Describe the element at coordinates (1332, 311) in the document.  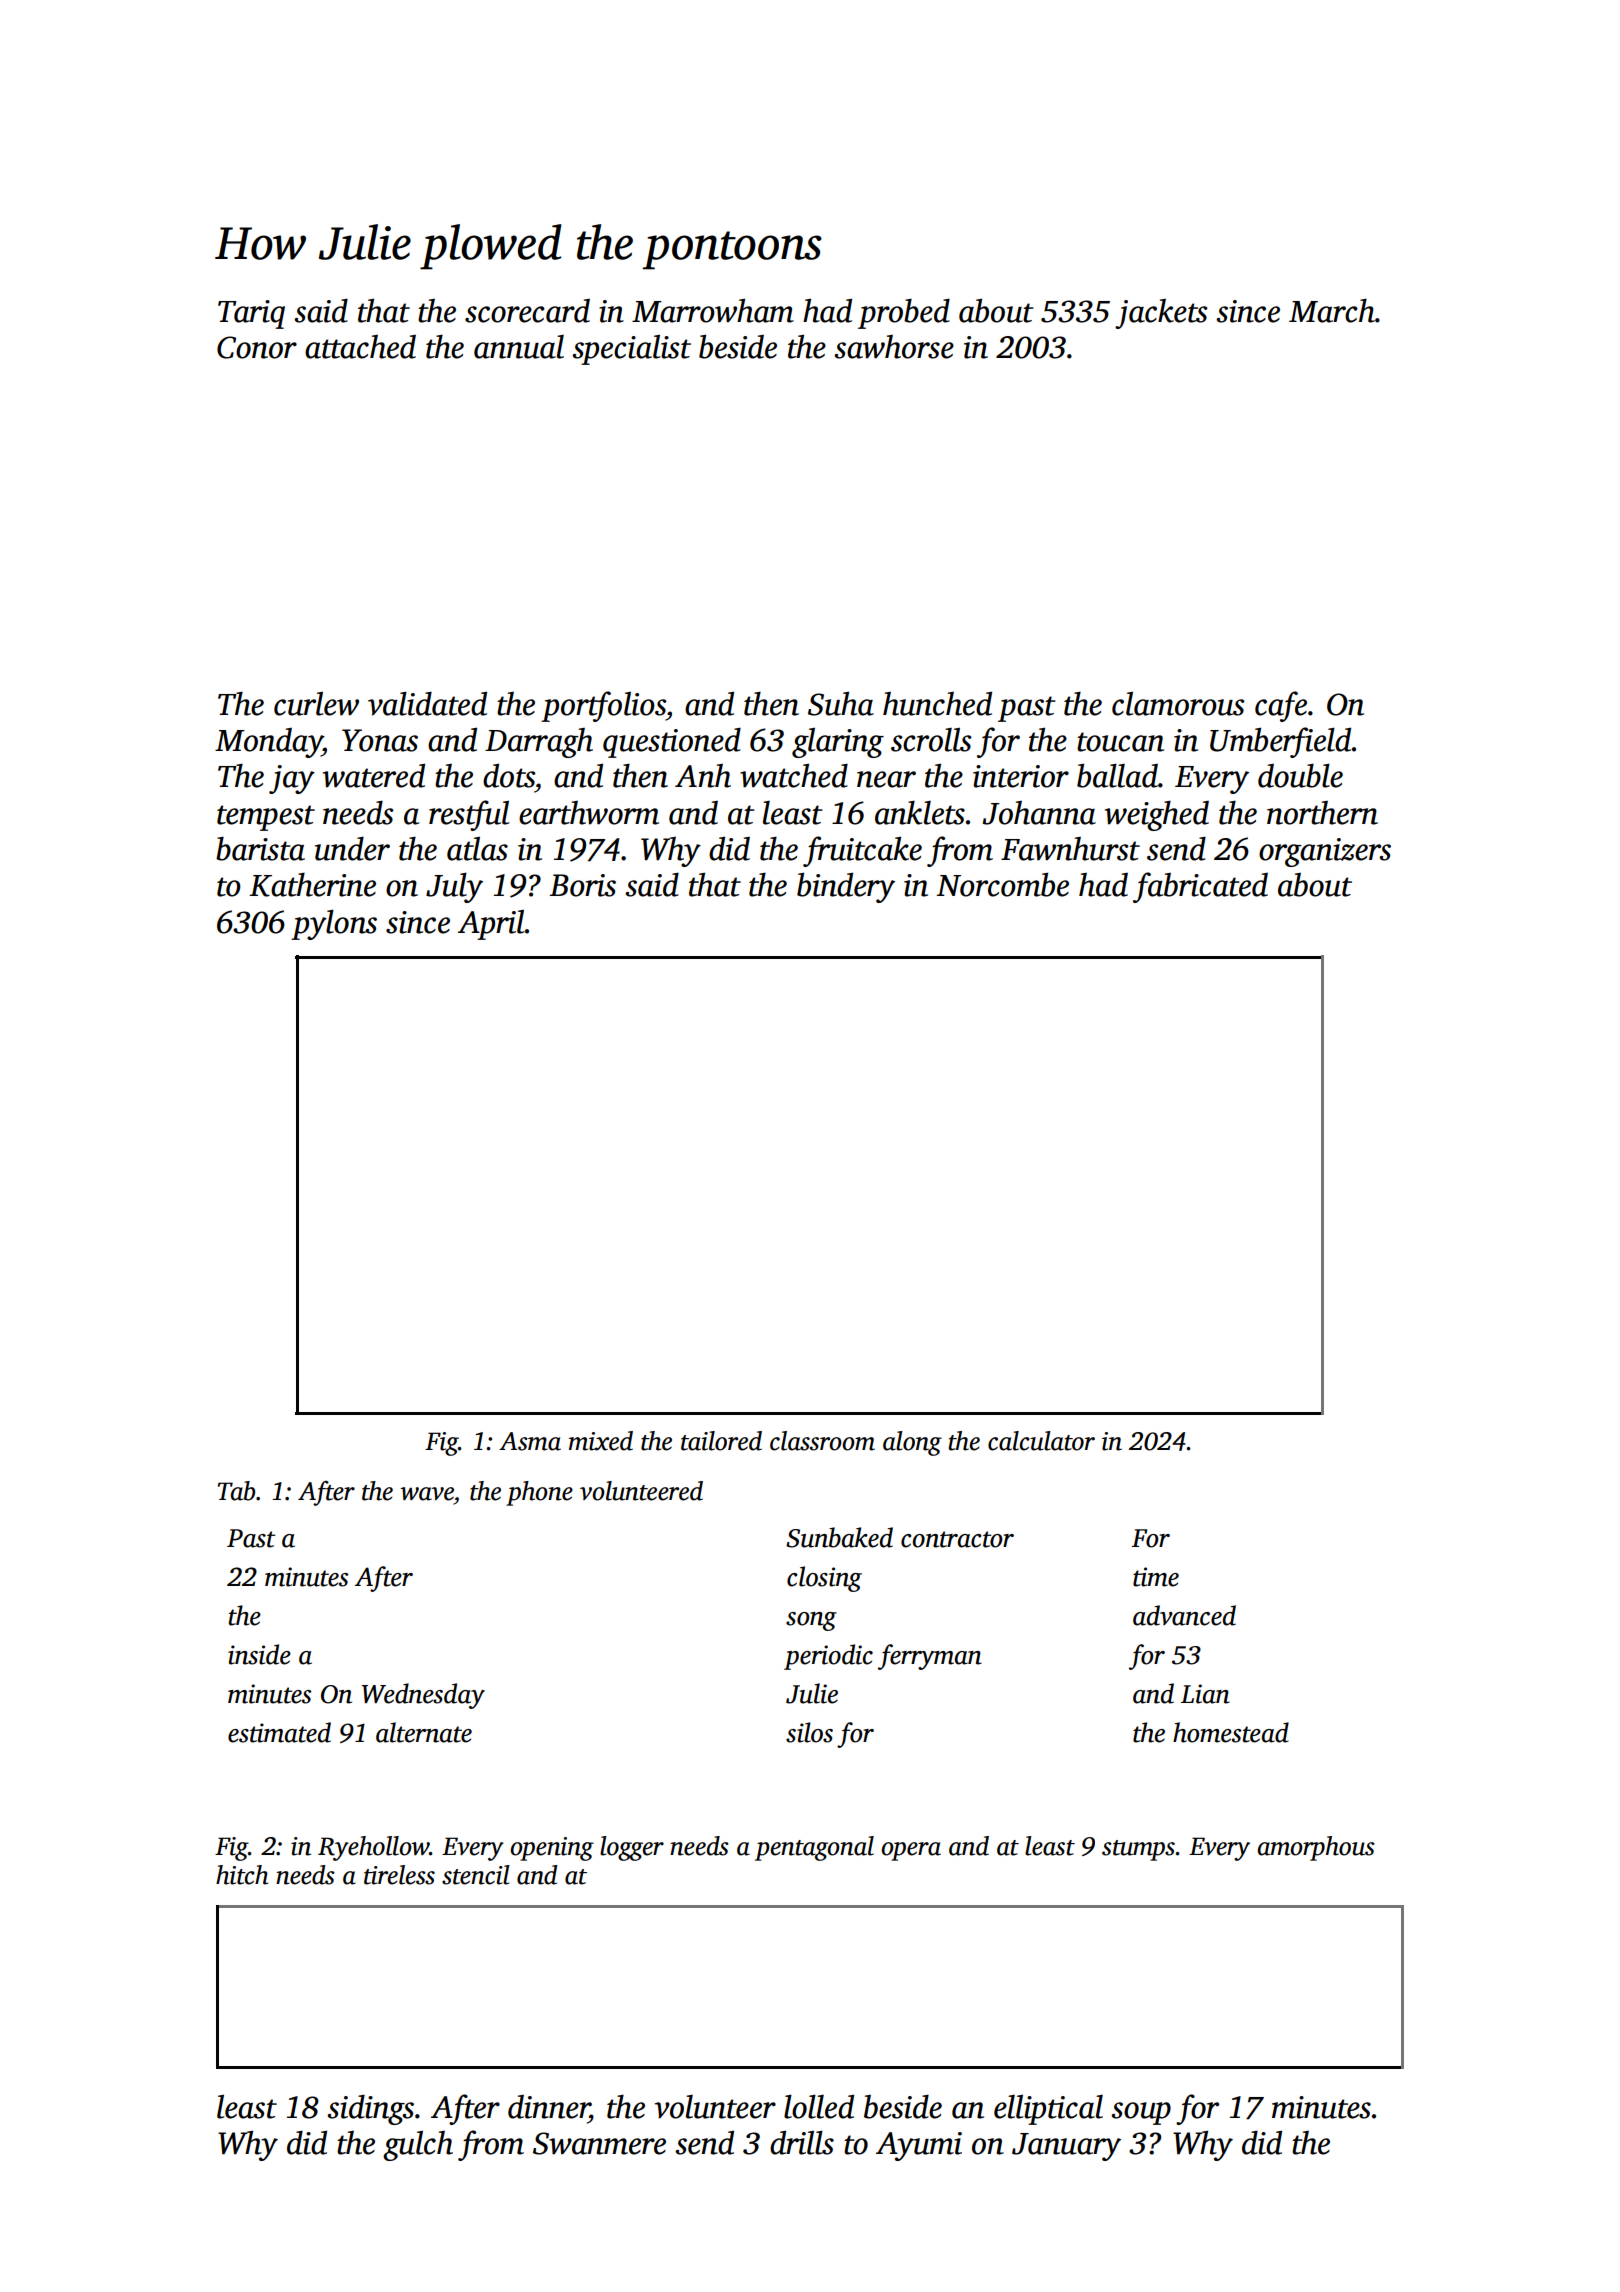
I see `March` at that location.
